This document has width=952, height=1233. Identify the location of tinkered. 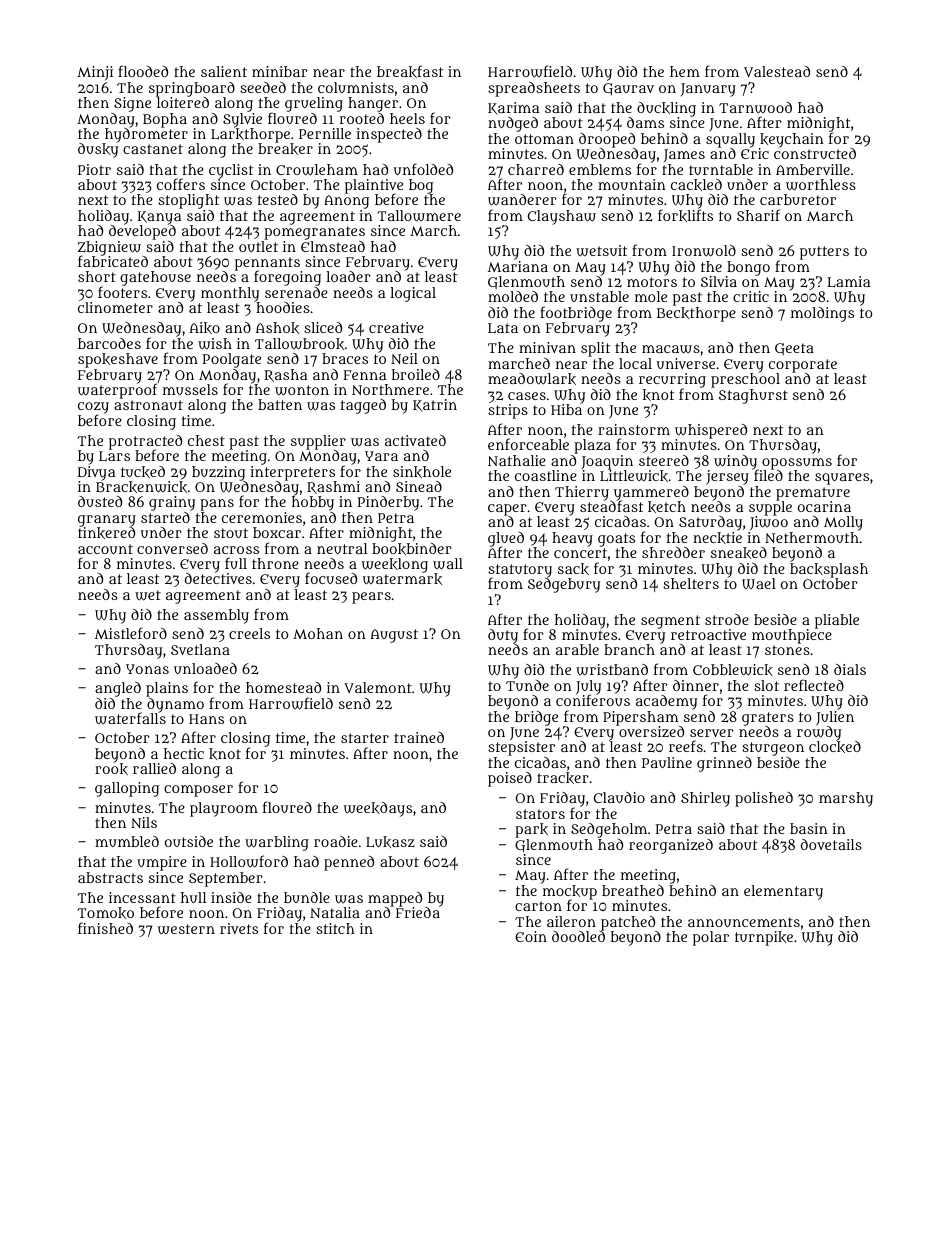
(106, 533).
